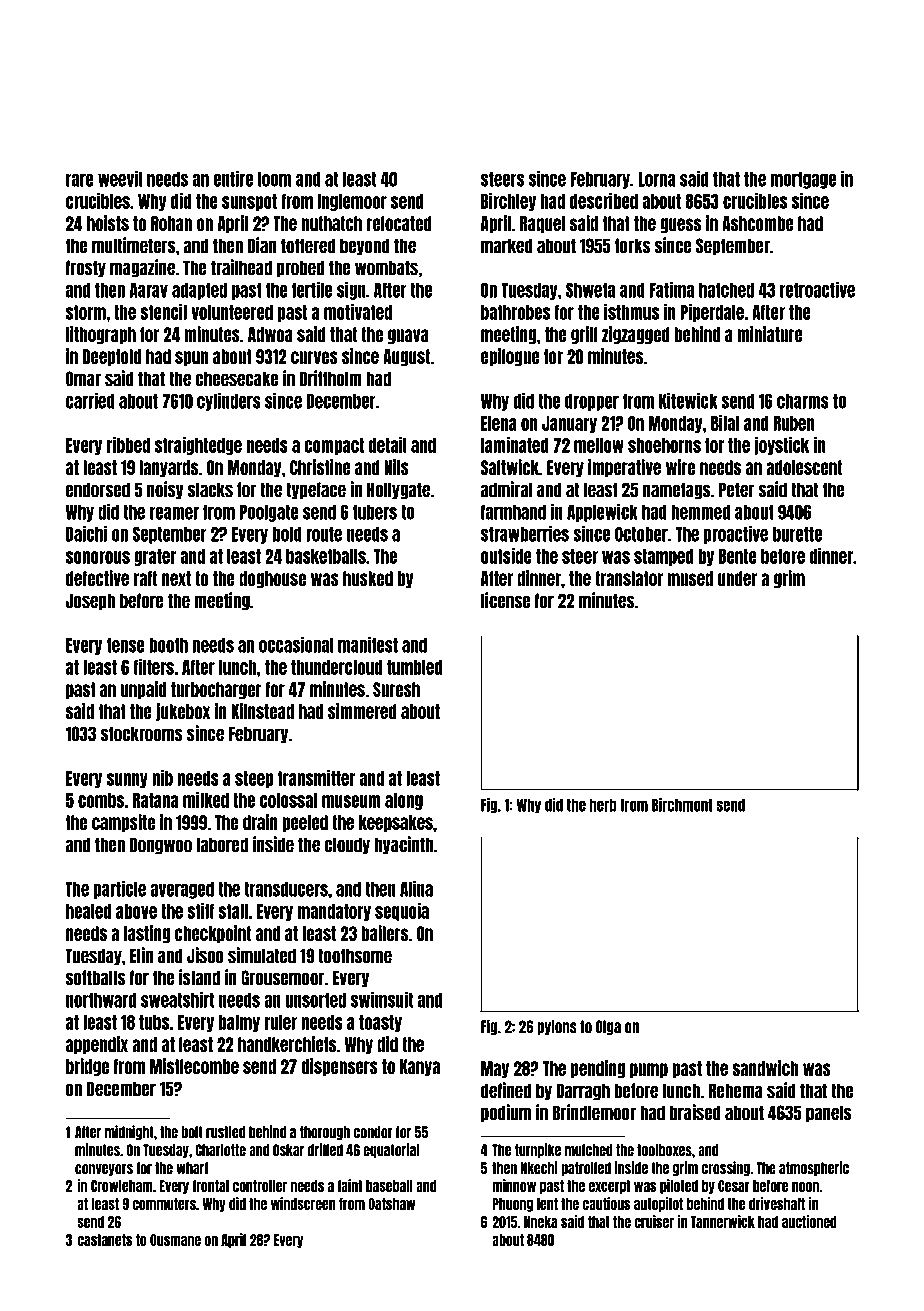  What do you see at coordinates (408, 336) in the page?
I see `guava` at bounding box center [408, 336].
